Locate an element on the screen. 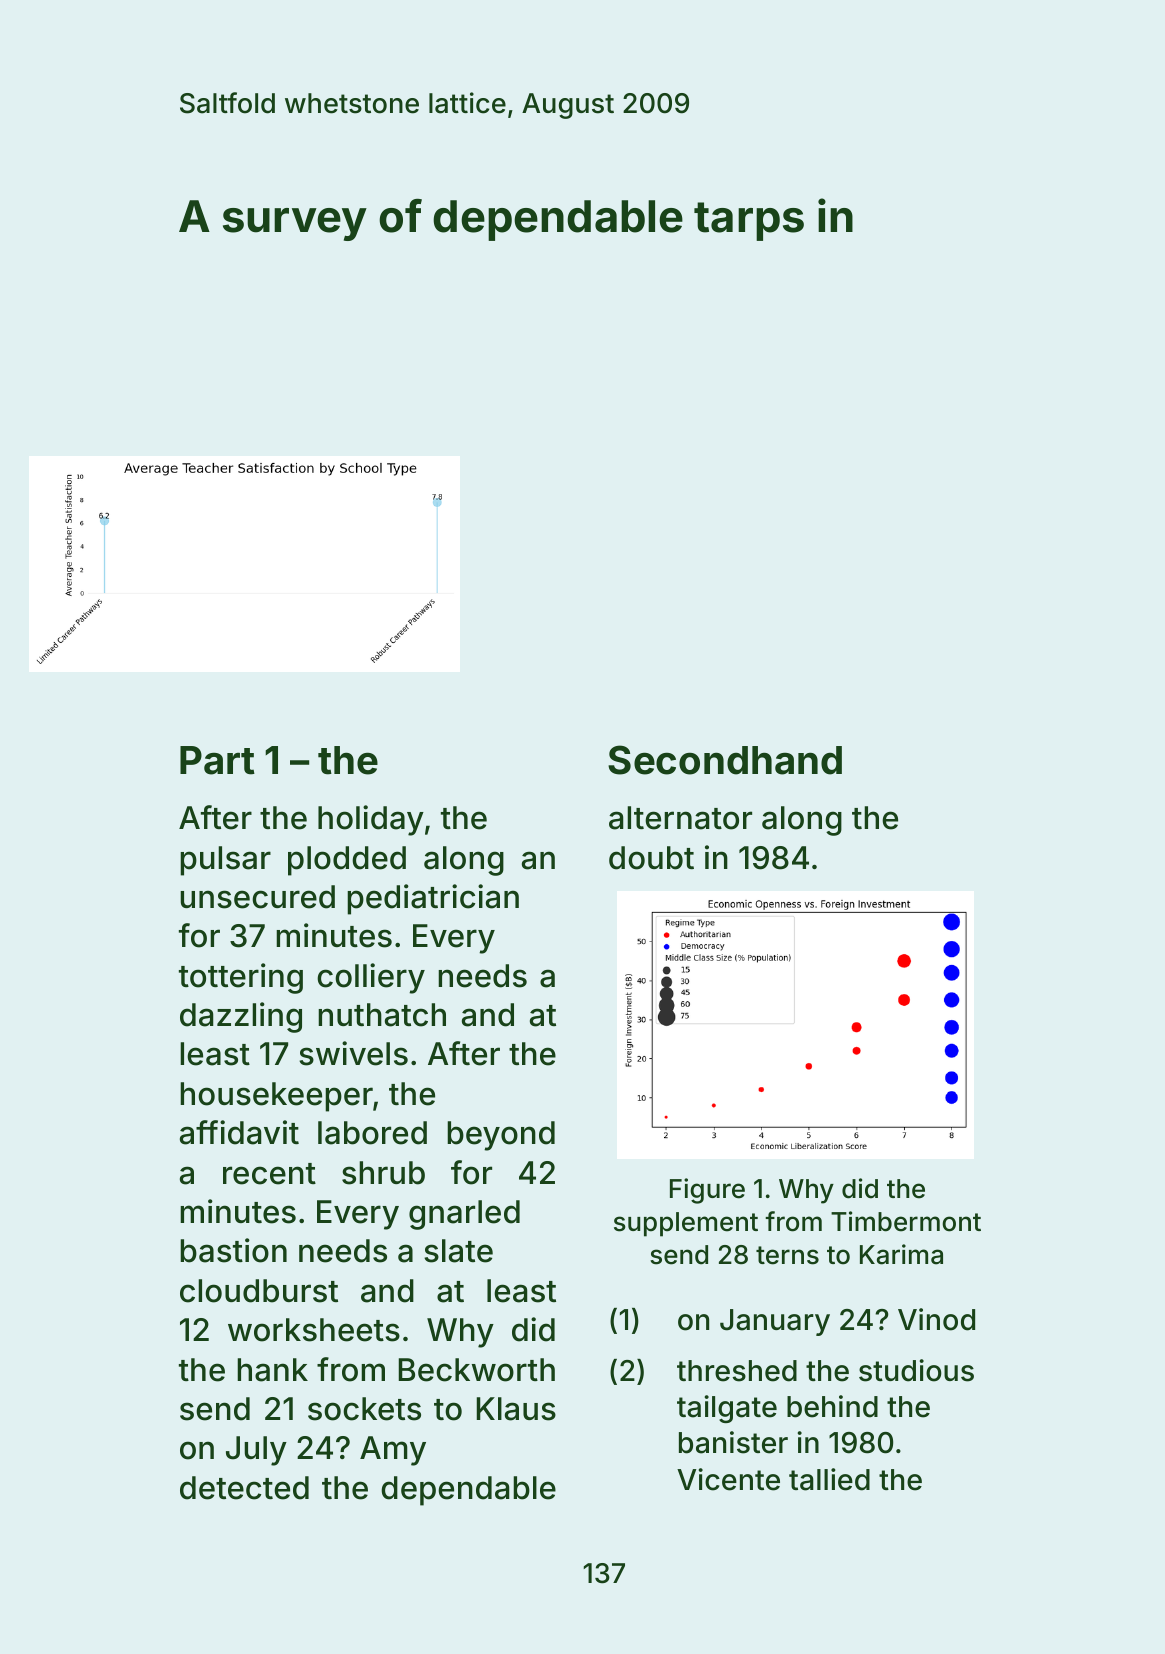  Part is located at coordinates (217, 760).
